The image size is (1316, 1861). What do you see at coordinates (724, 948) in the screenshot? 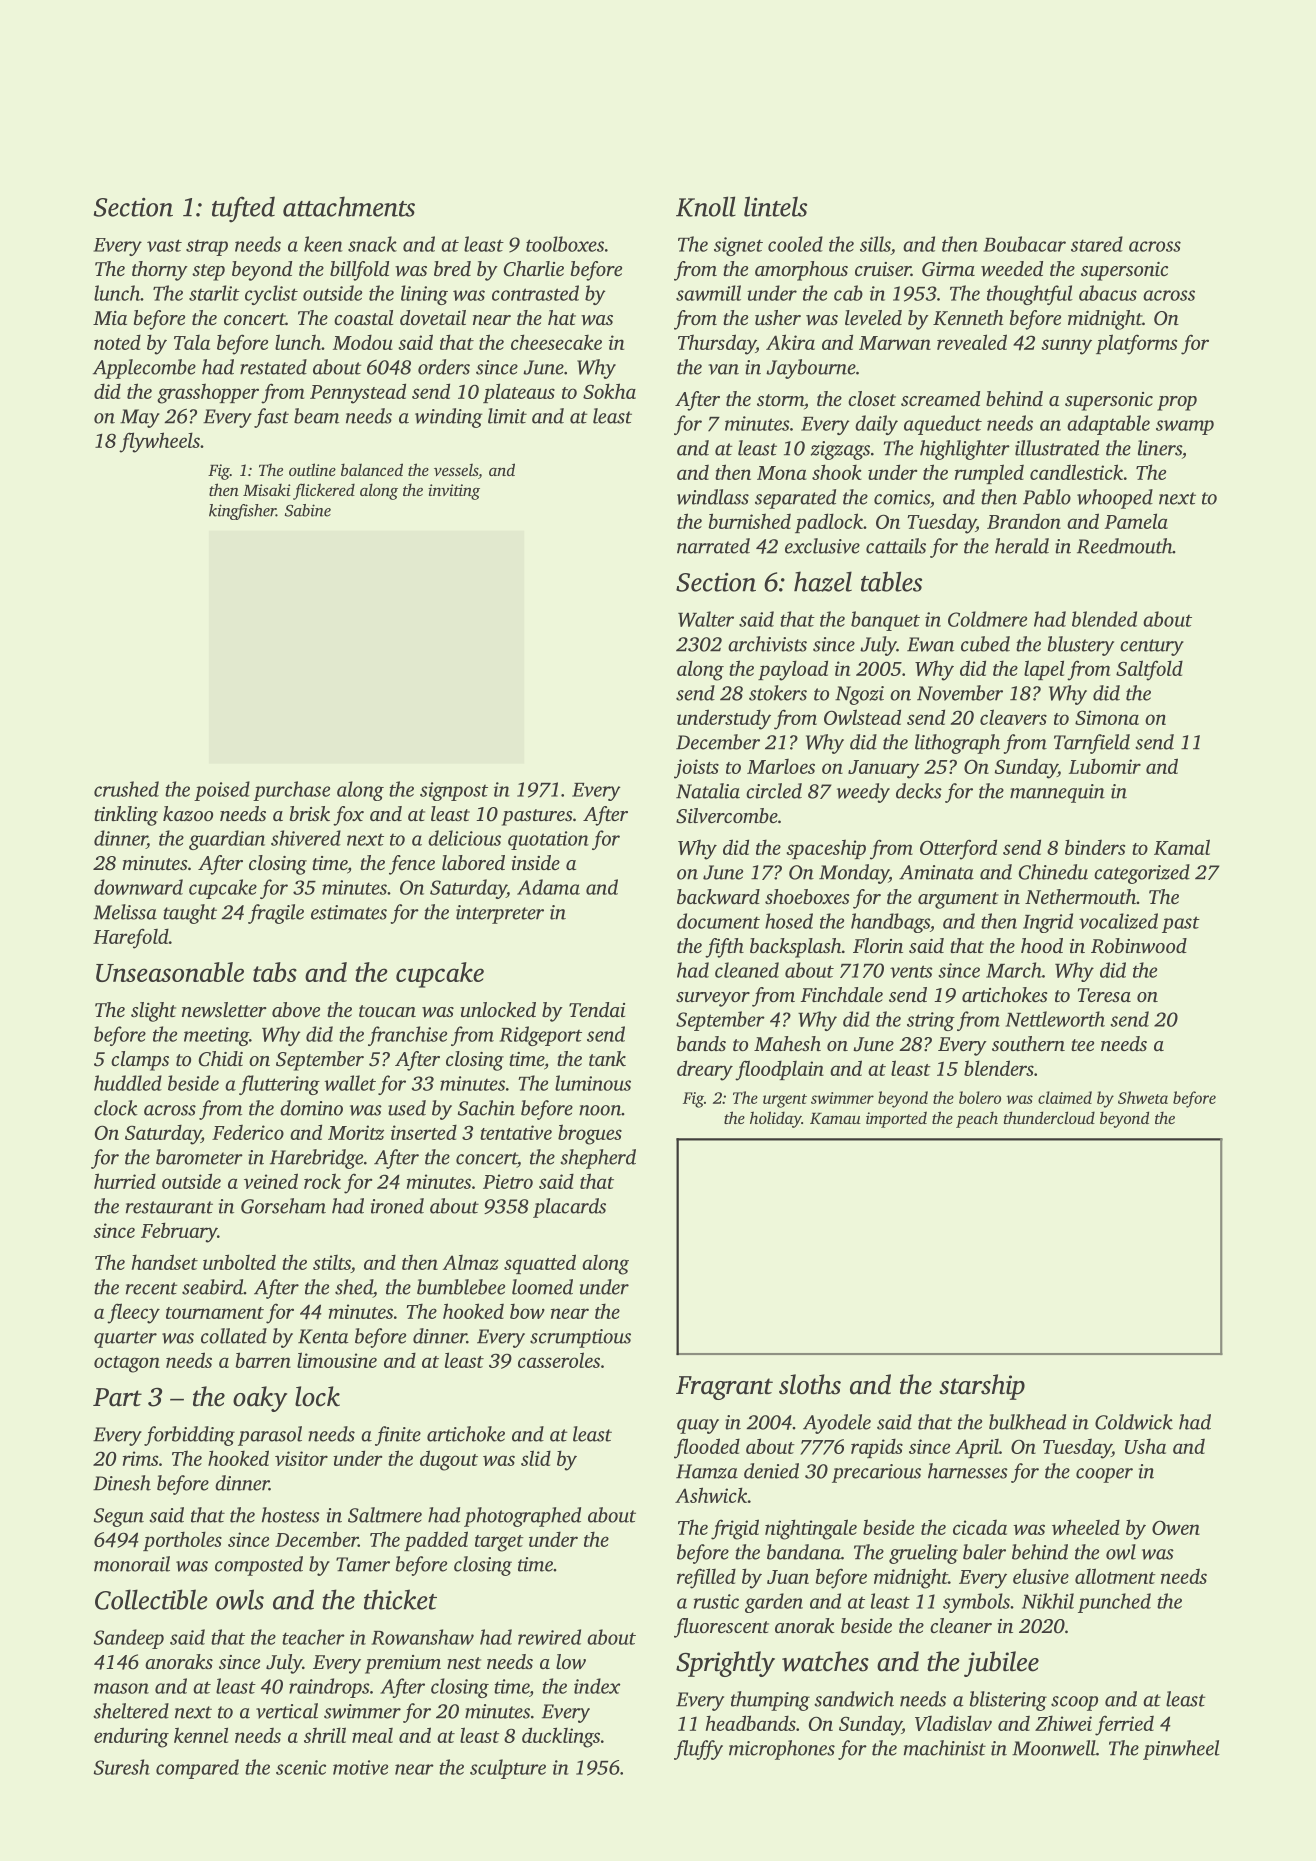
I see `fifth` at bounding box center [724, 948].
